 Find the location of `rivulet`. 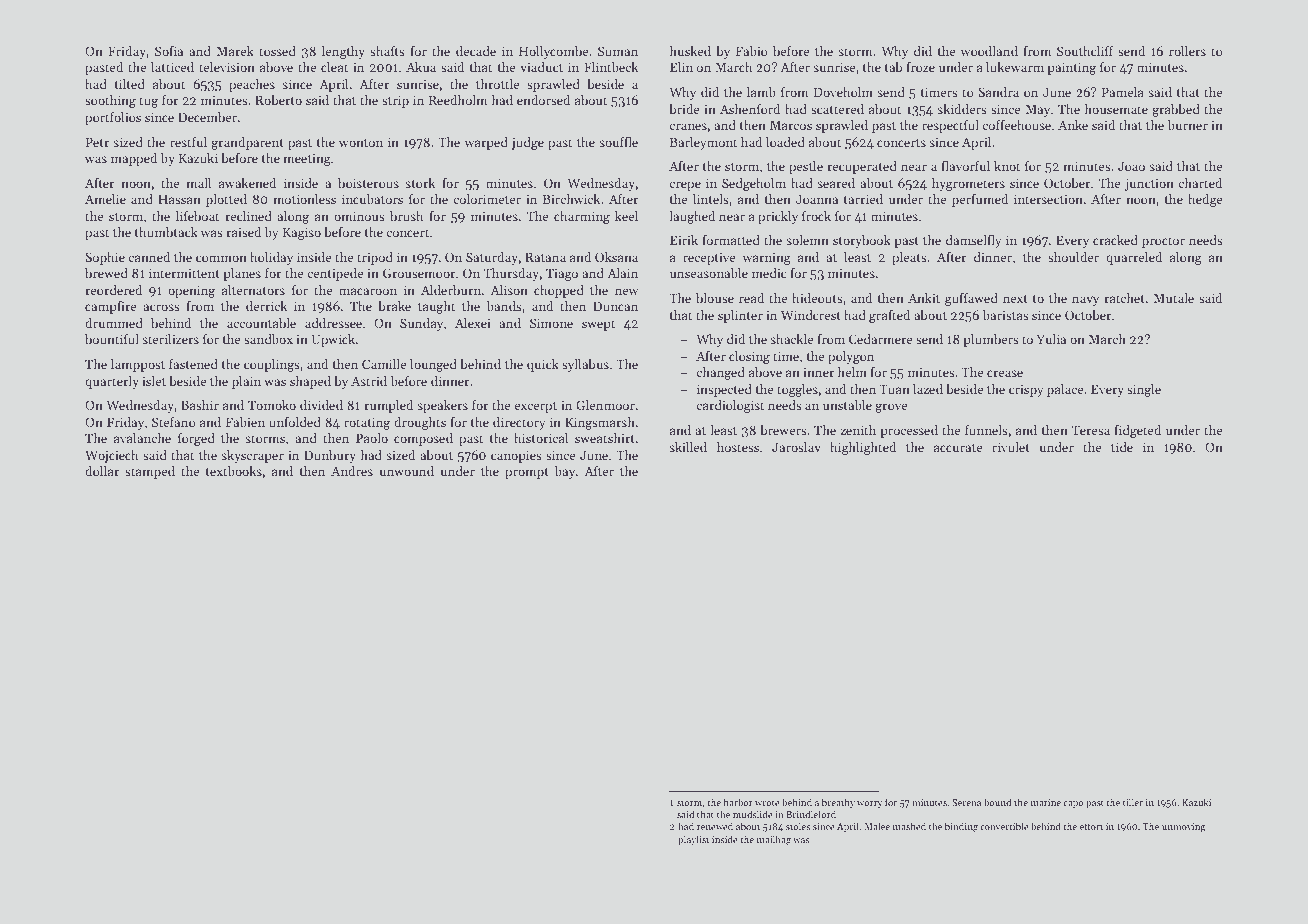

rivulet is located at coordinates (1011, 447).
